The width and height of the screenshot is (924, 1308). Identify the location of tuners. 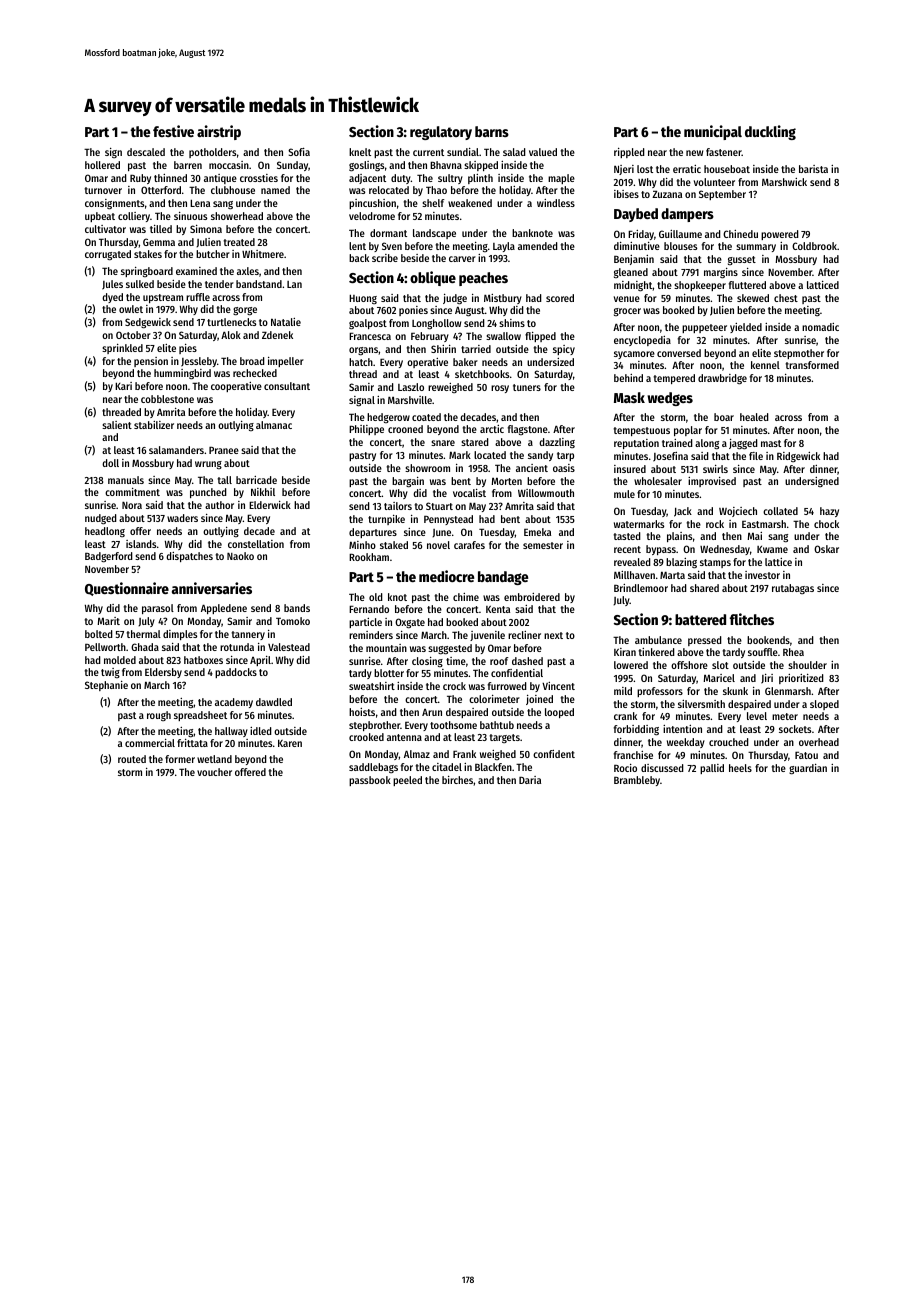
(527, 387).
